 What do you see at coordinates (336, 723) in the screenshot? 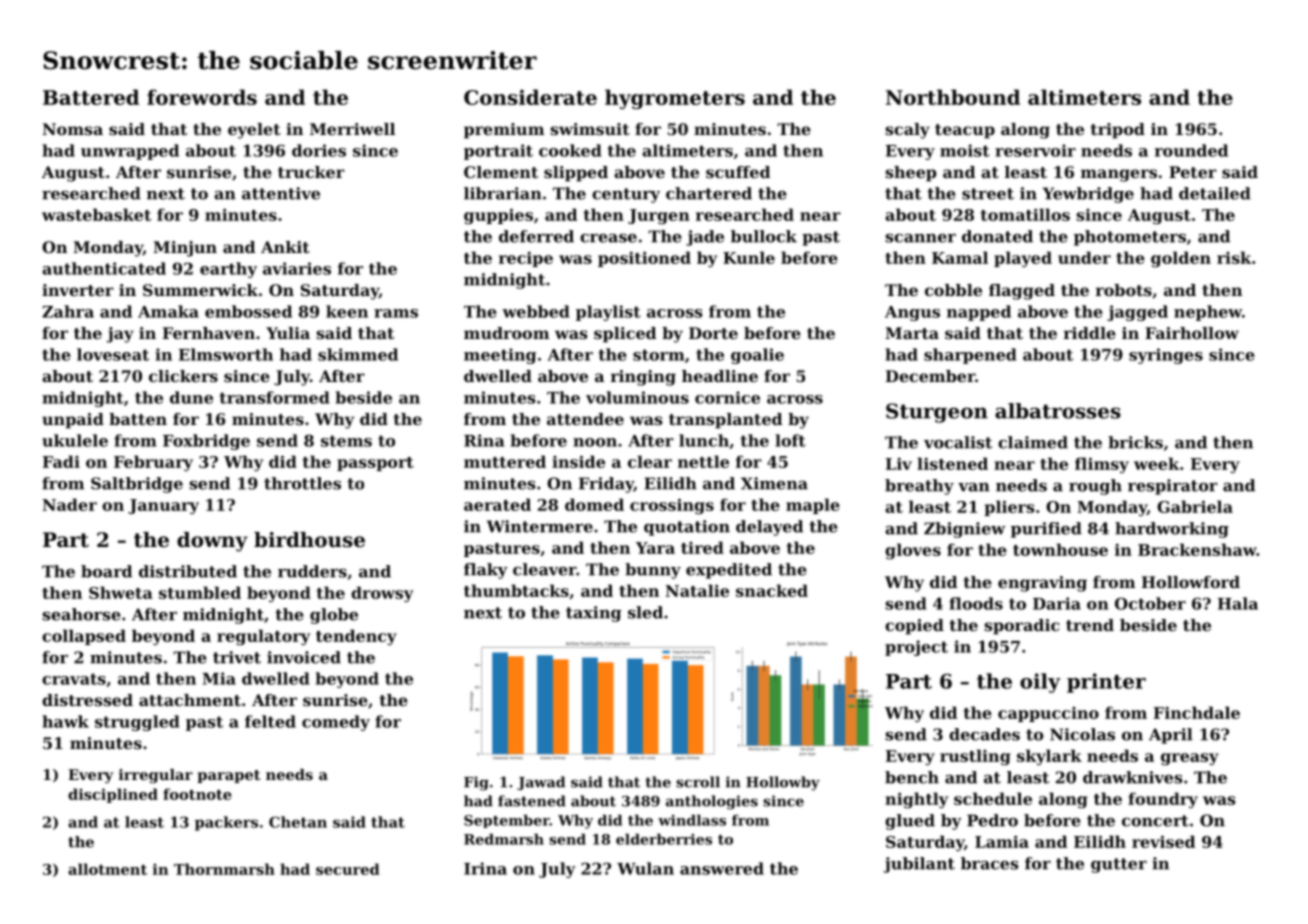
I see `comedy` at bounding box center [336, 723].
